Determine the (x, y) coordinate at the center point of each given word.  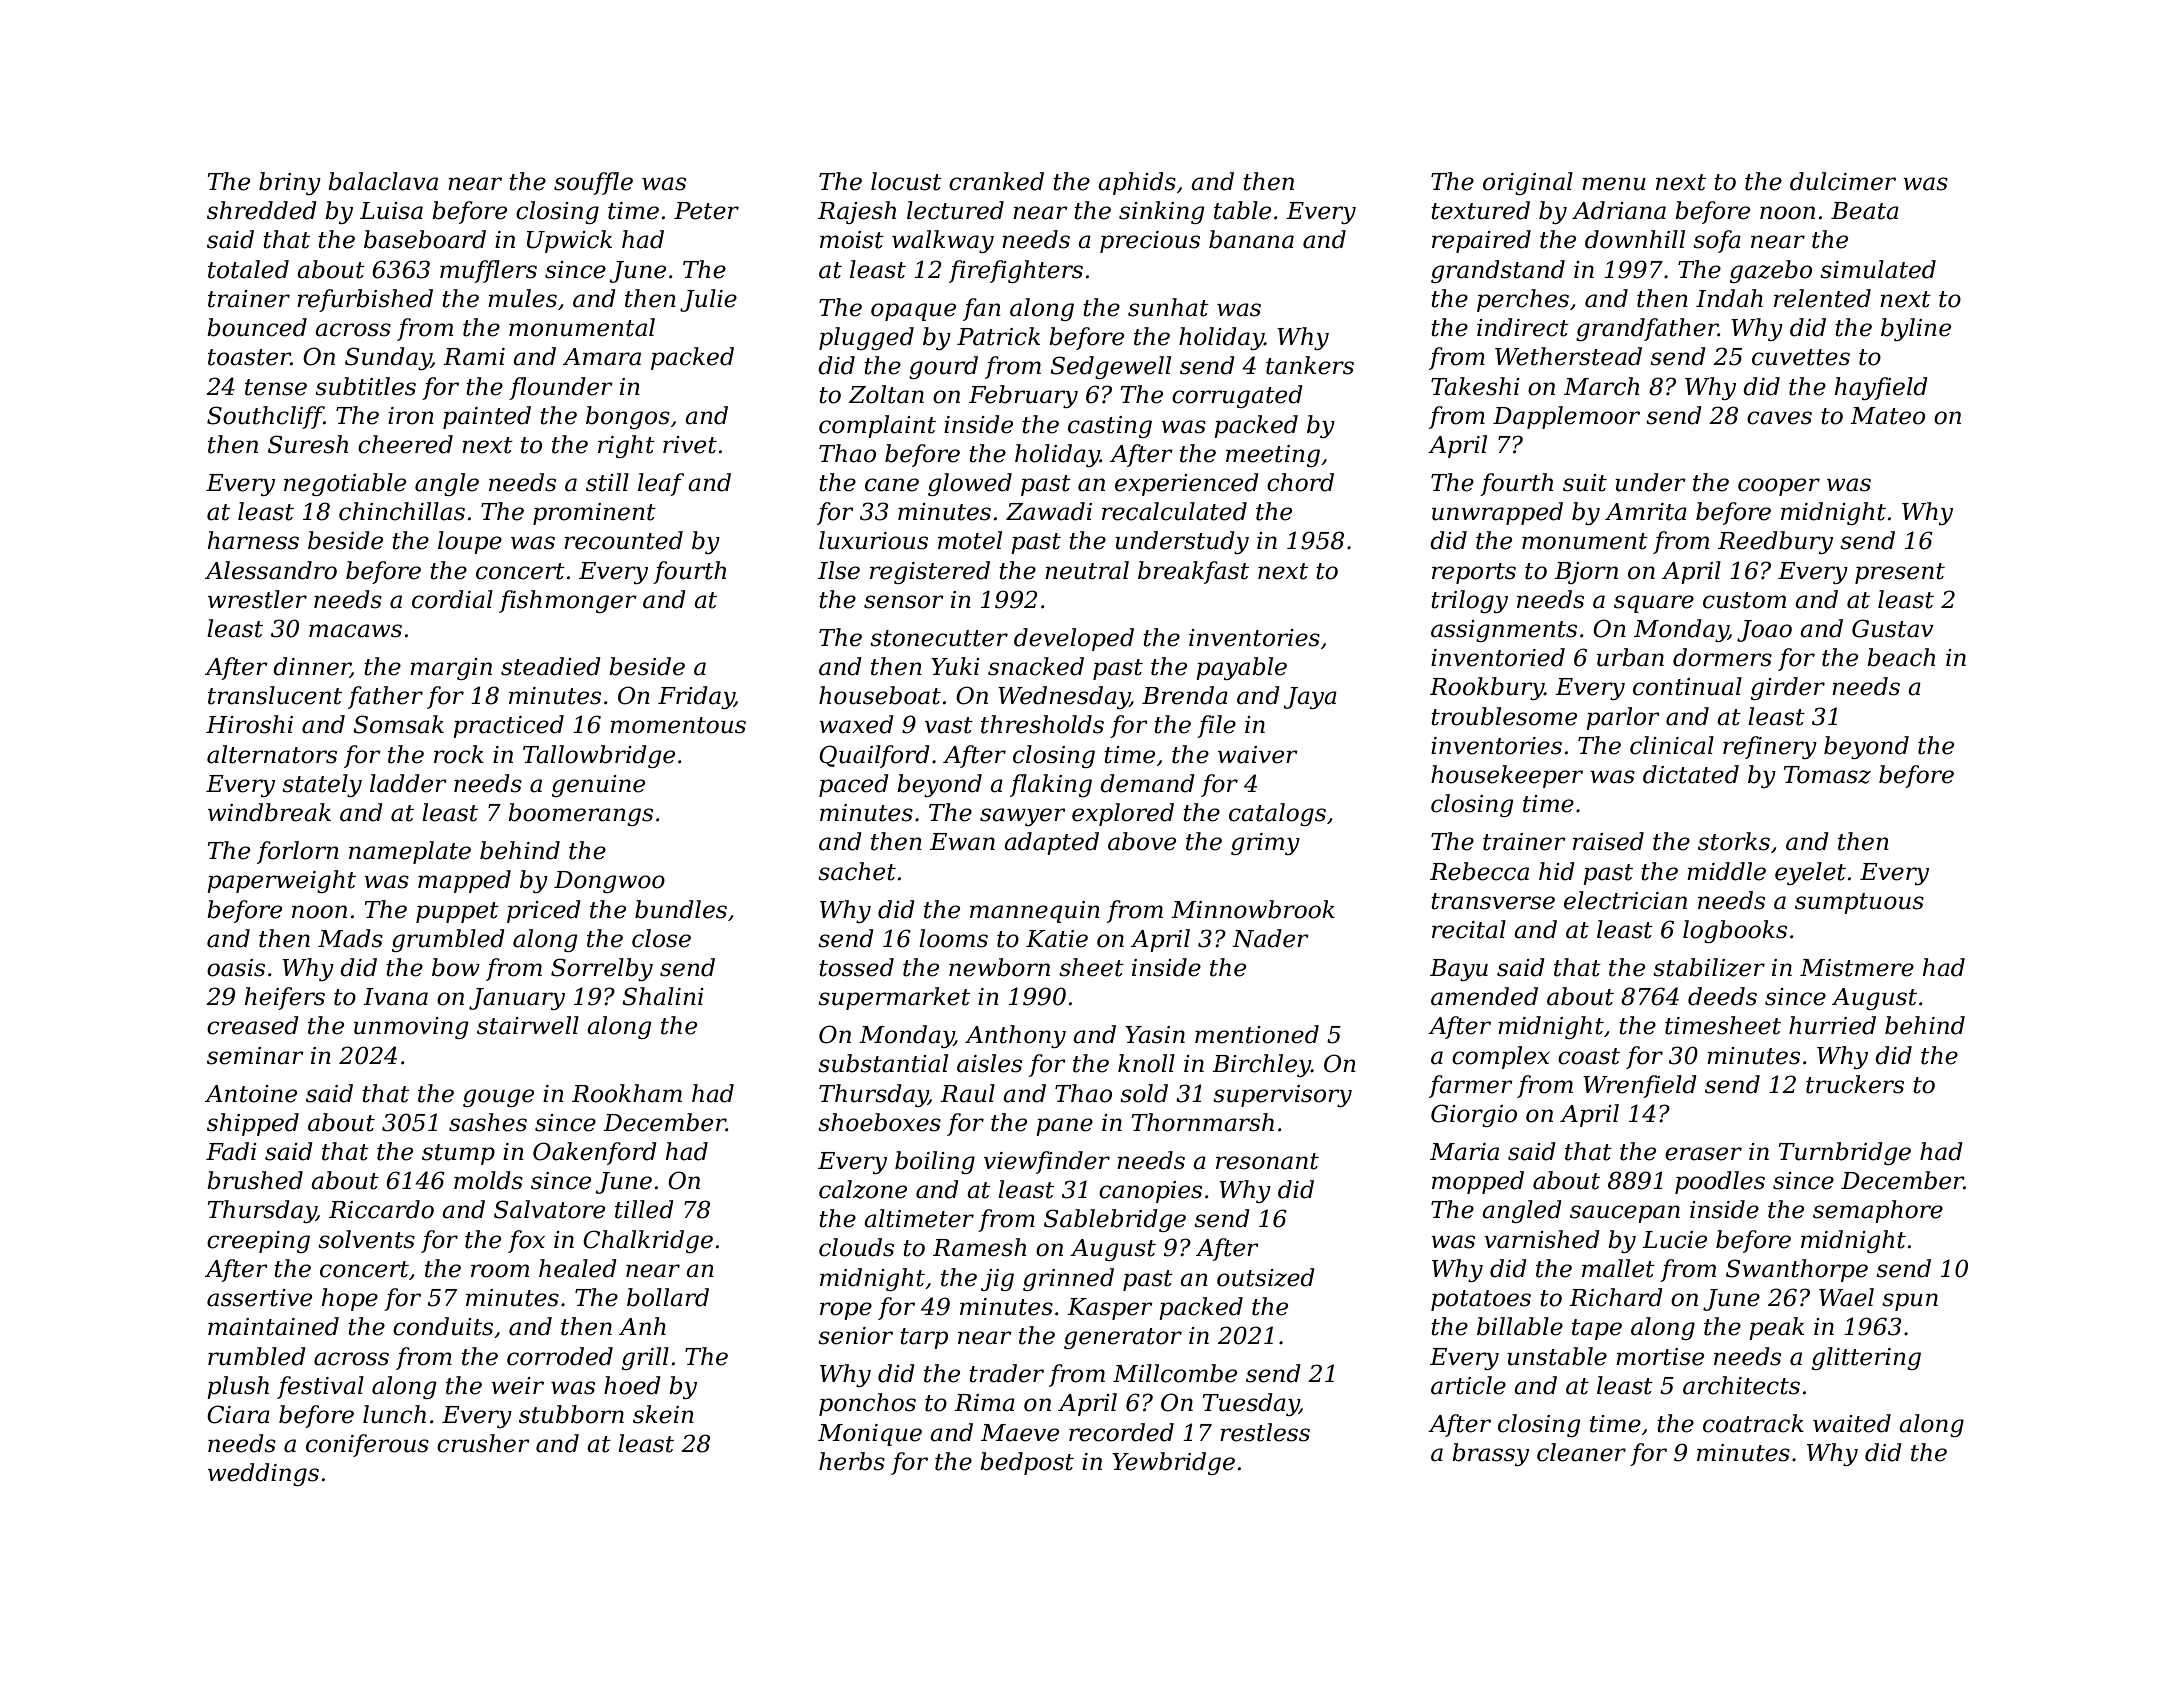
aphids (1137, 183)
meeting (1273, 456)
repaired (1481, 241)
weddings (263, 1474)
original (1528, 183)
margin (451, 669)
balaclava (383, 181)
